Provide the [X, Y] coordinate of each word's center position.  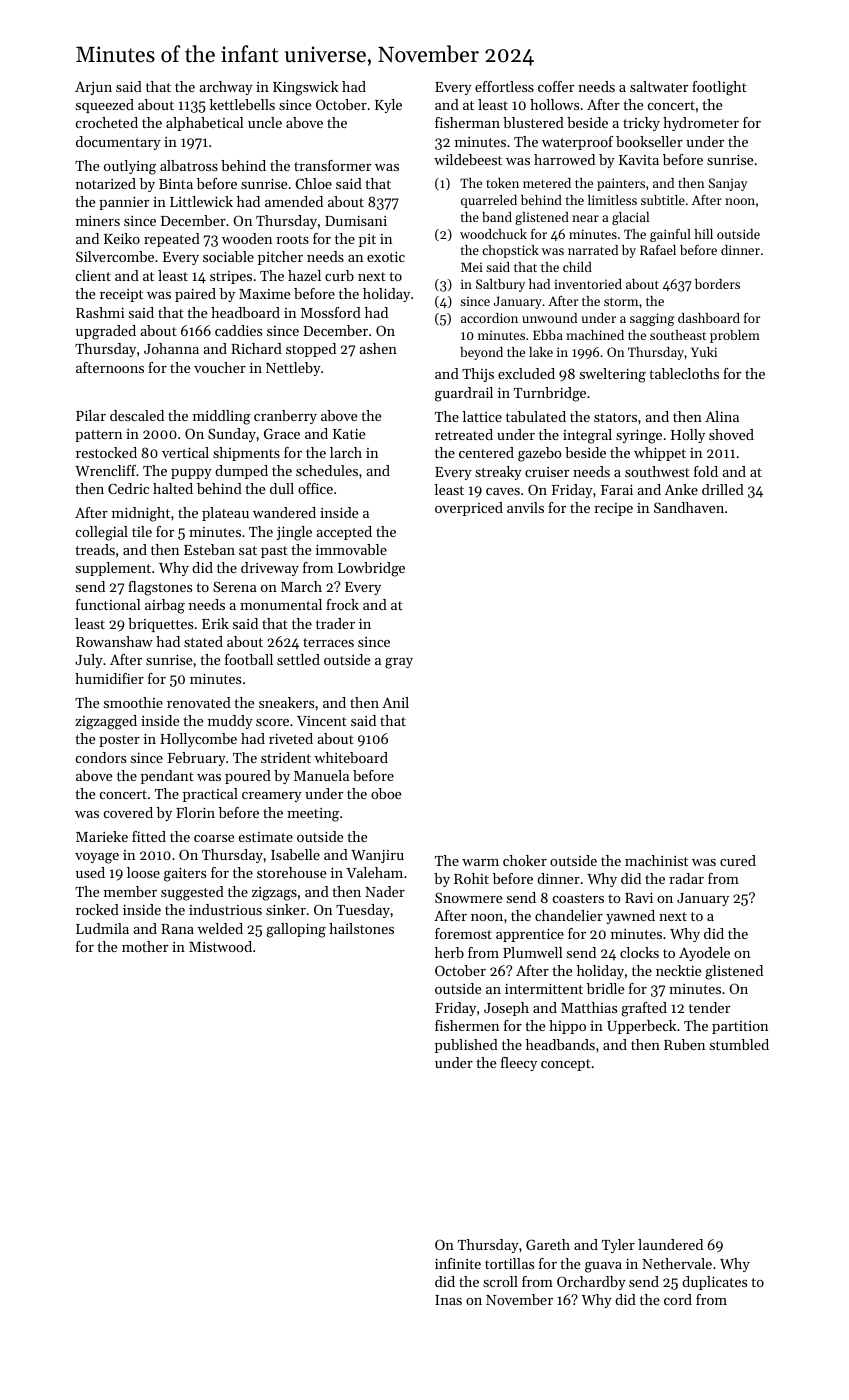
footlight [719, 88]
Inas [448, 1300]
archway [226, 88]
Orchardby [591, 1283]
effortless [504, 86]
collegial [102, 533]
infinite [458, 1263]
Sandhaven [689, 507]
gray [399, 663]
